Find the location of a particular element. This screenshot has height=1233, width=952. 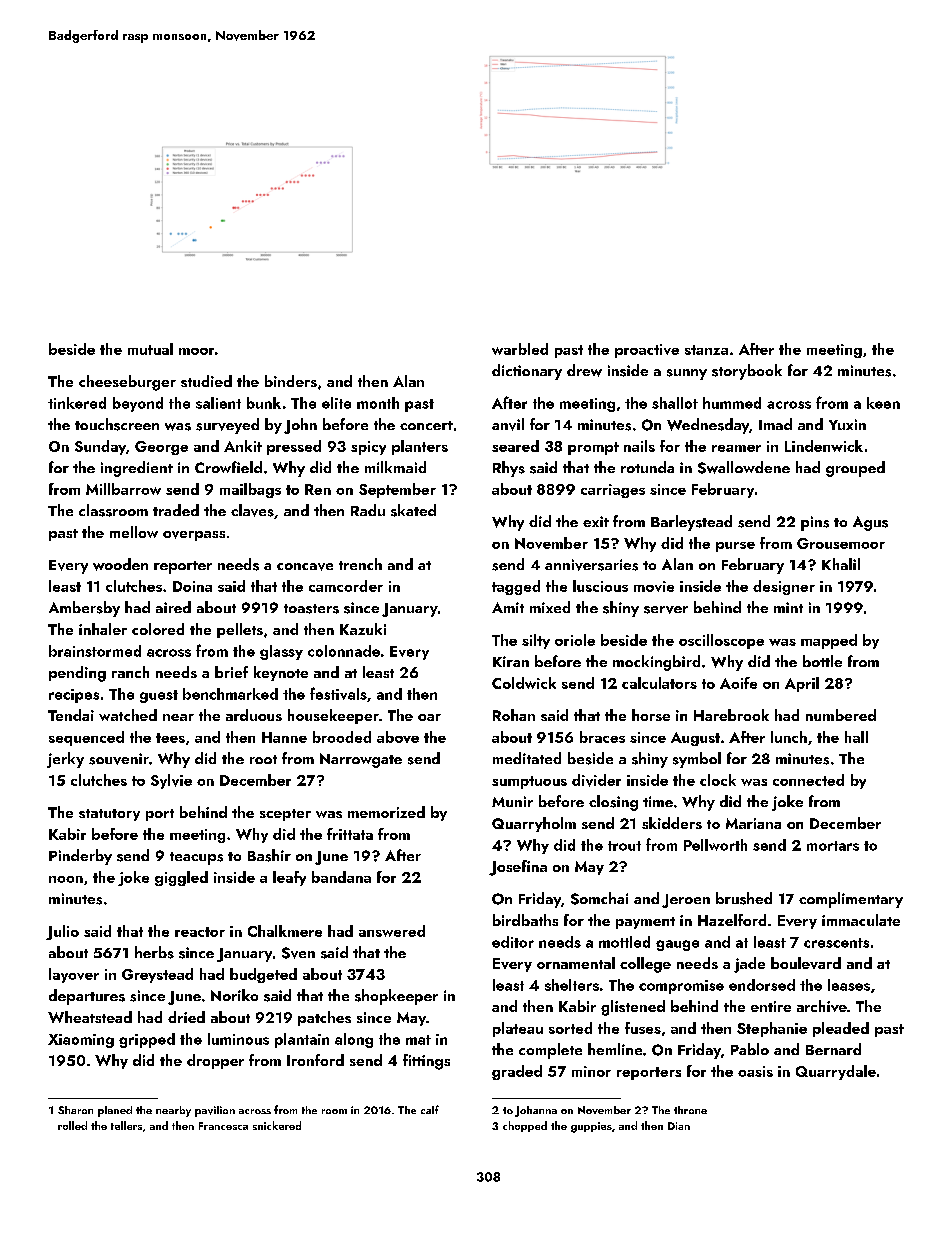

statutory is located at coordinates (109, 815).
